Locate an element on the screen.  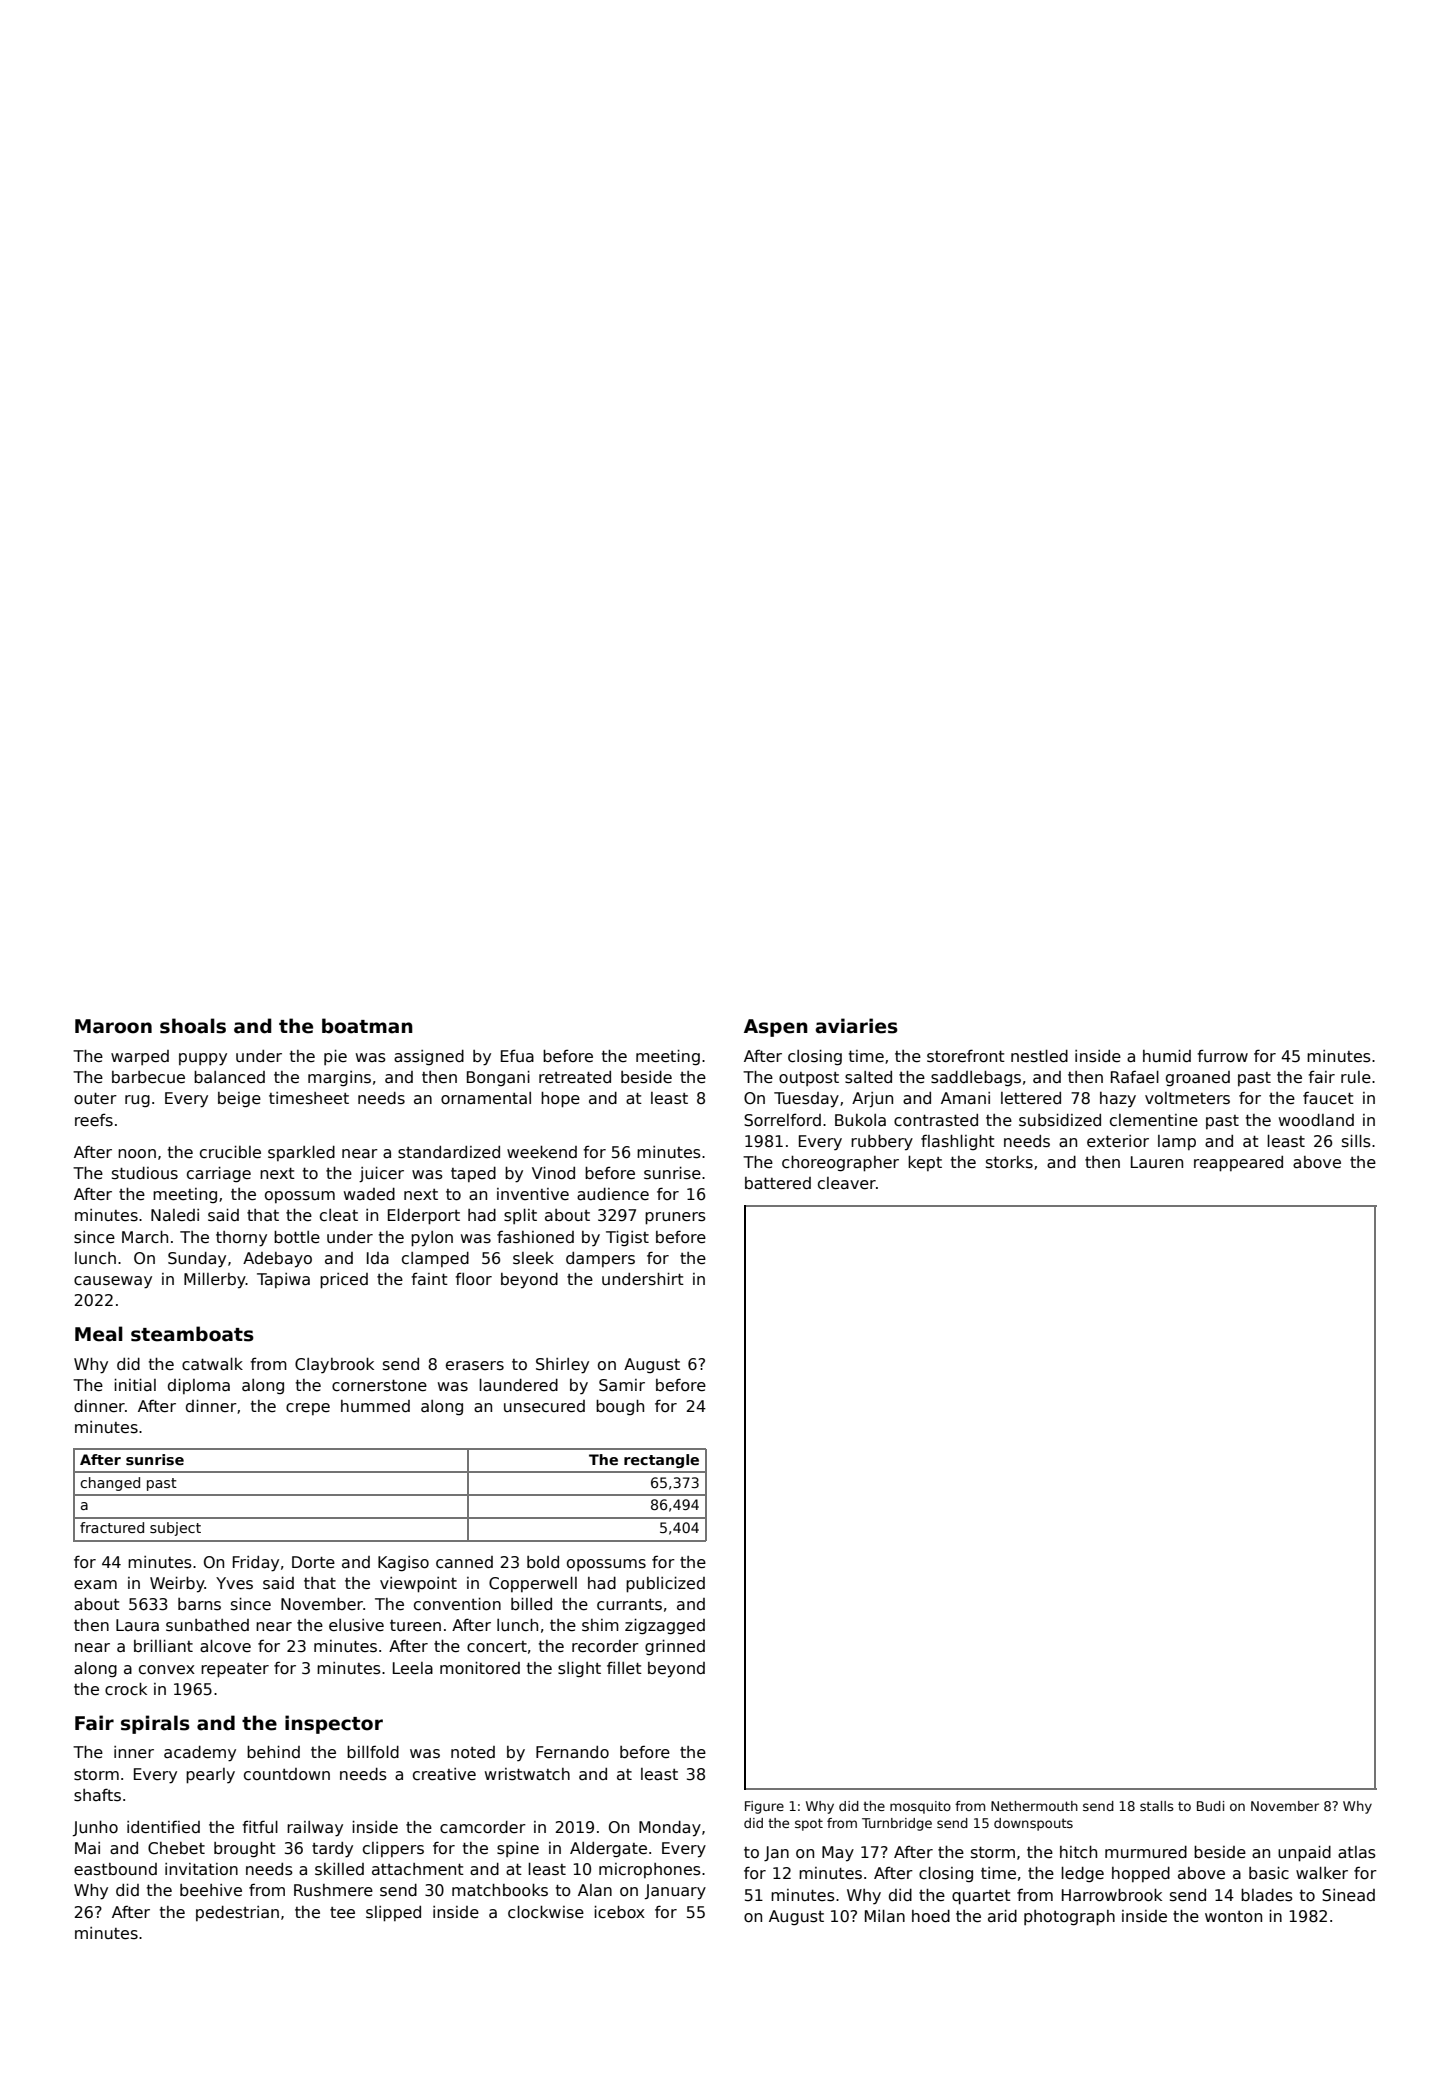
groaned is located at coordinates (1198, 1079).
